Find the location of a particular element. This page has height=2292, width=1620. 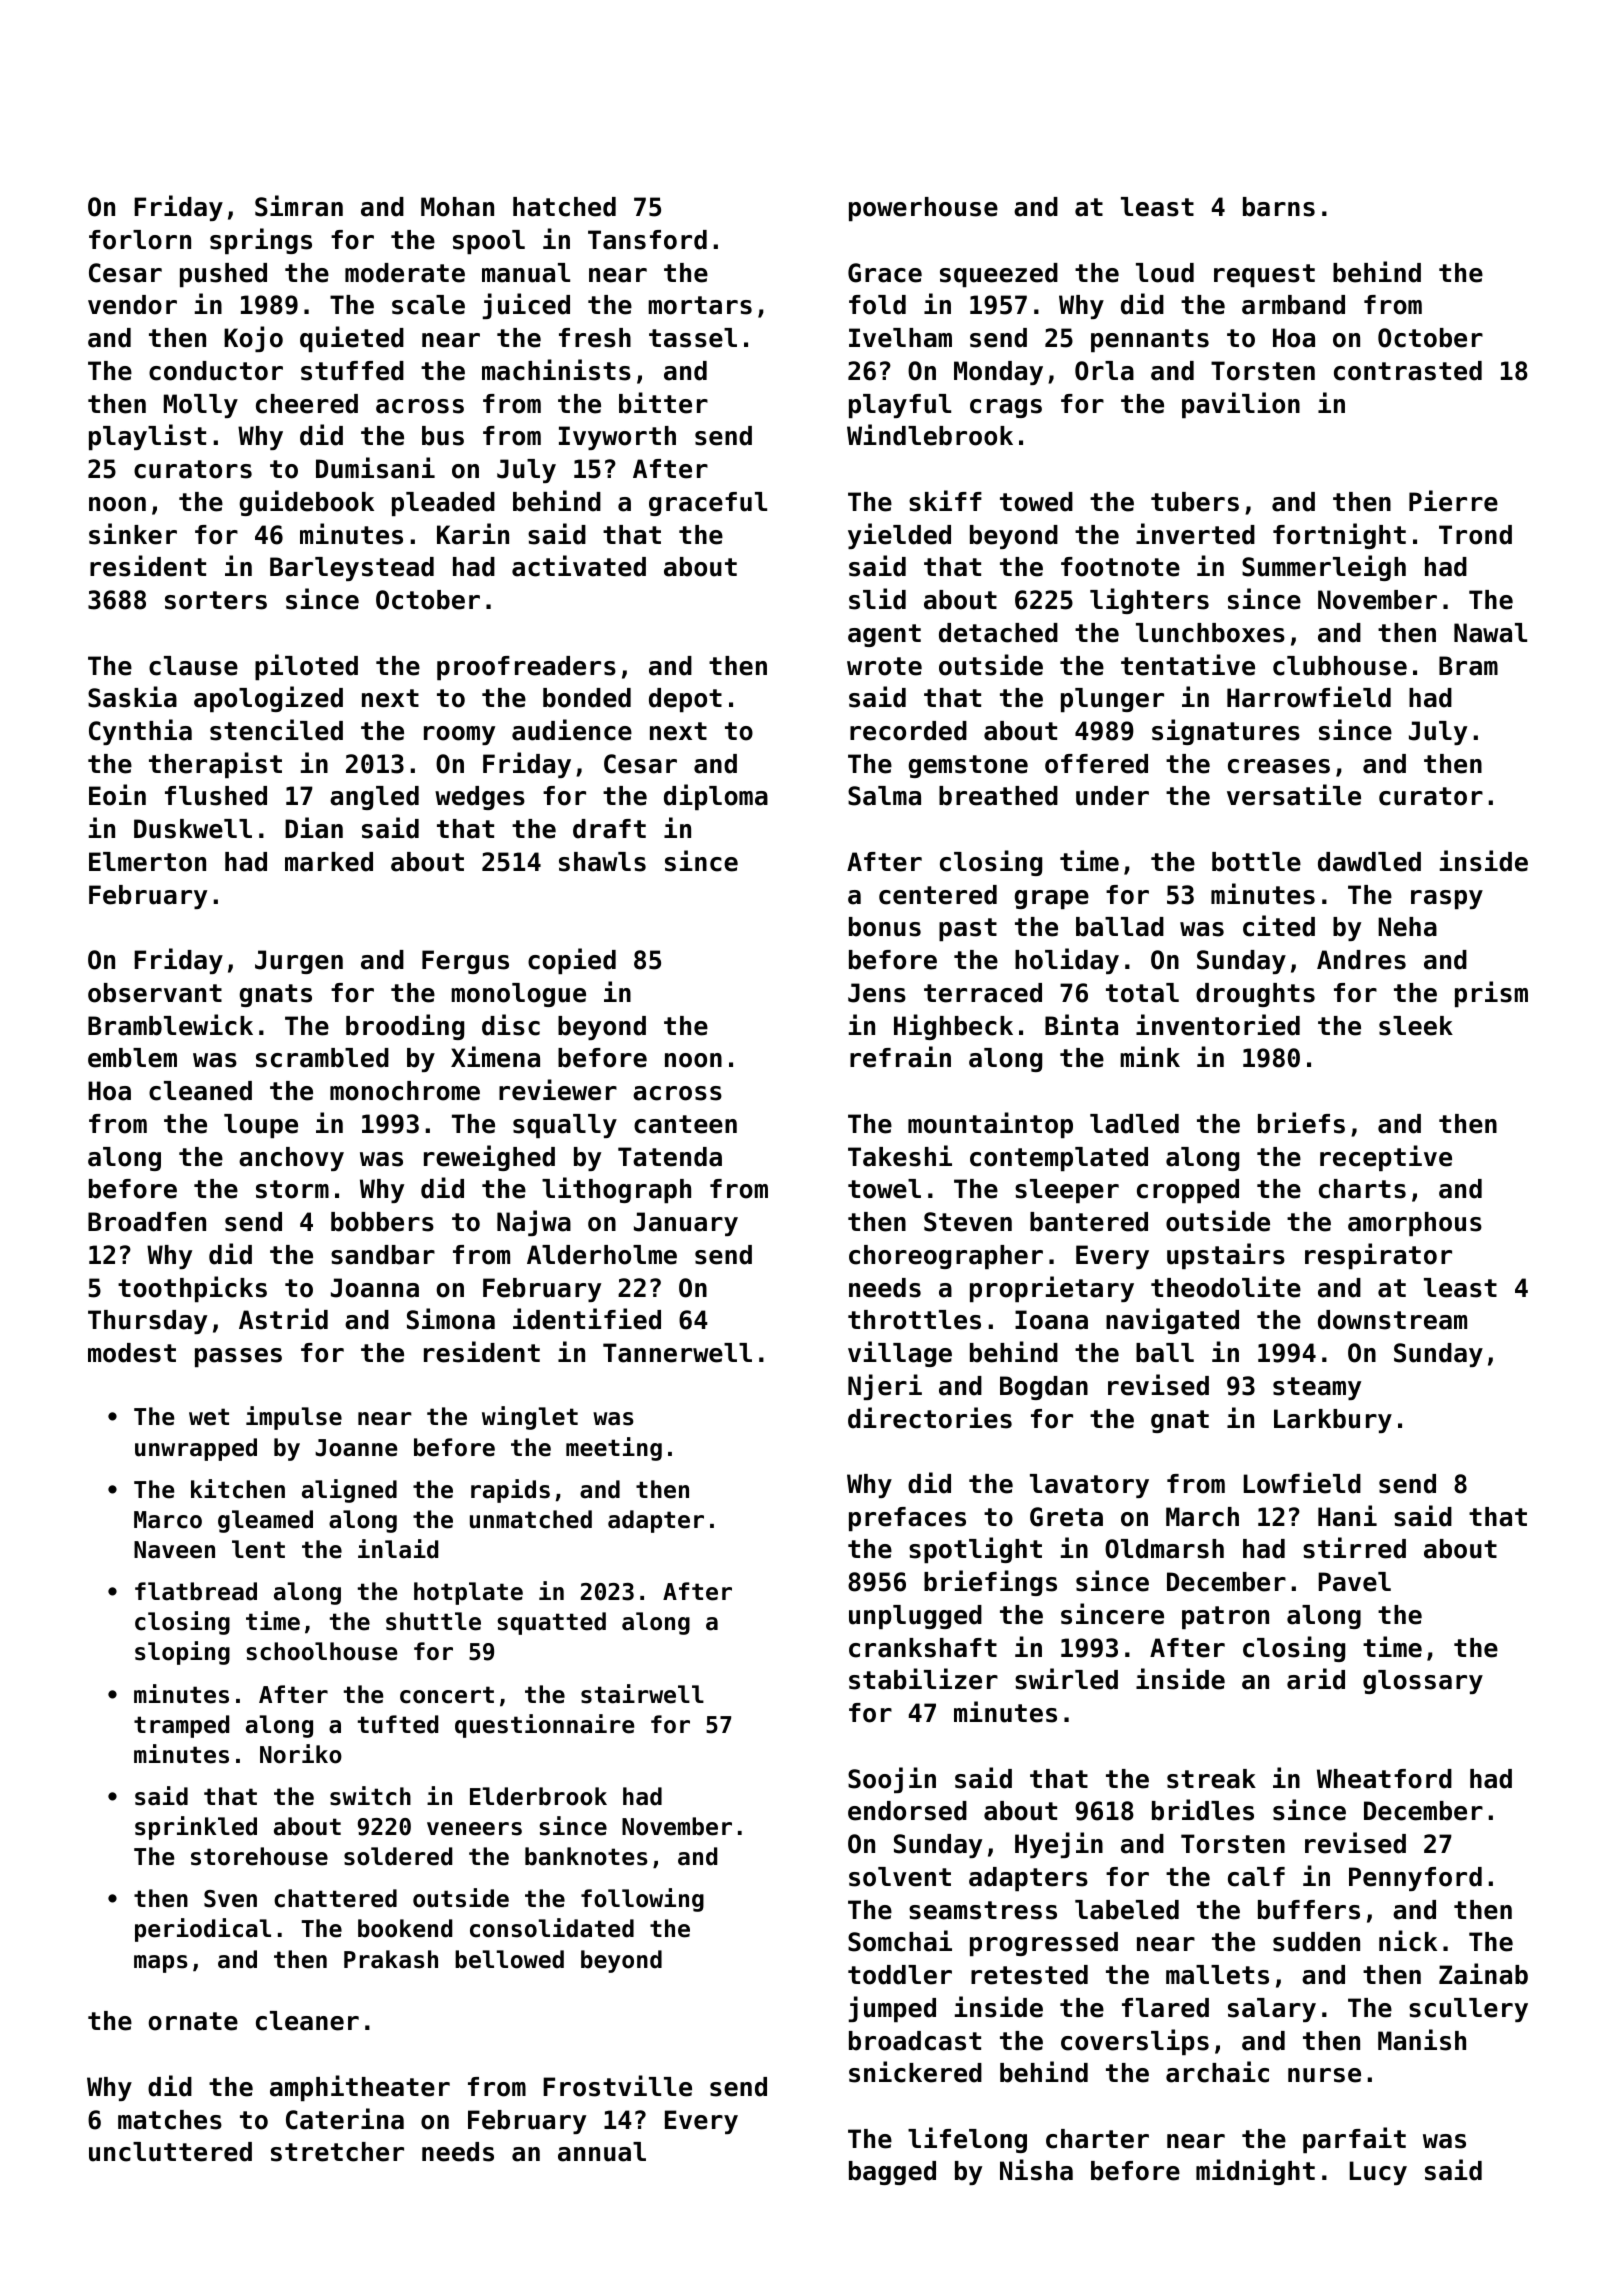

contrasted is located at coordinates (1408, 371).
